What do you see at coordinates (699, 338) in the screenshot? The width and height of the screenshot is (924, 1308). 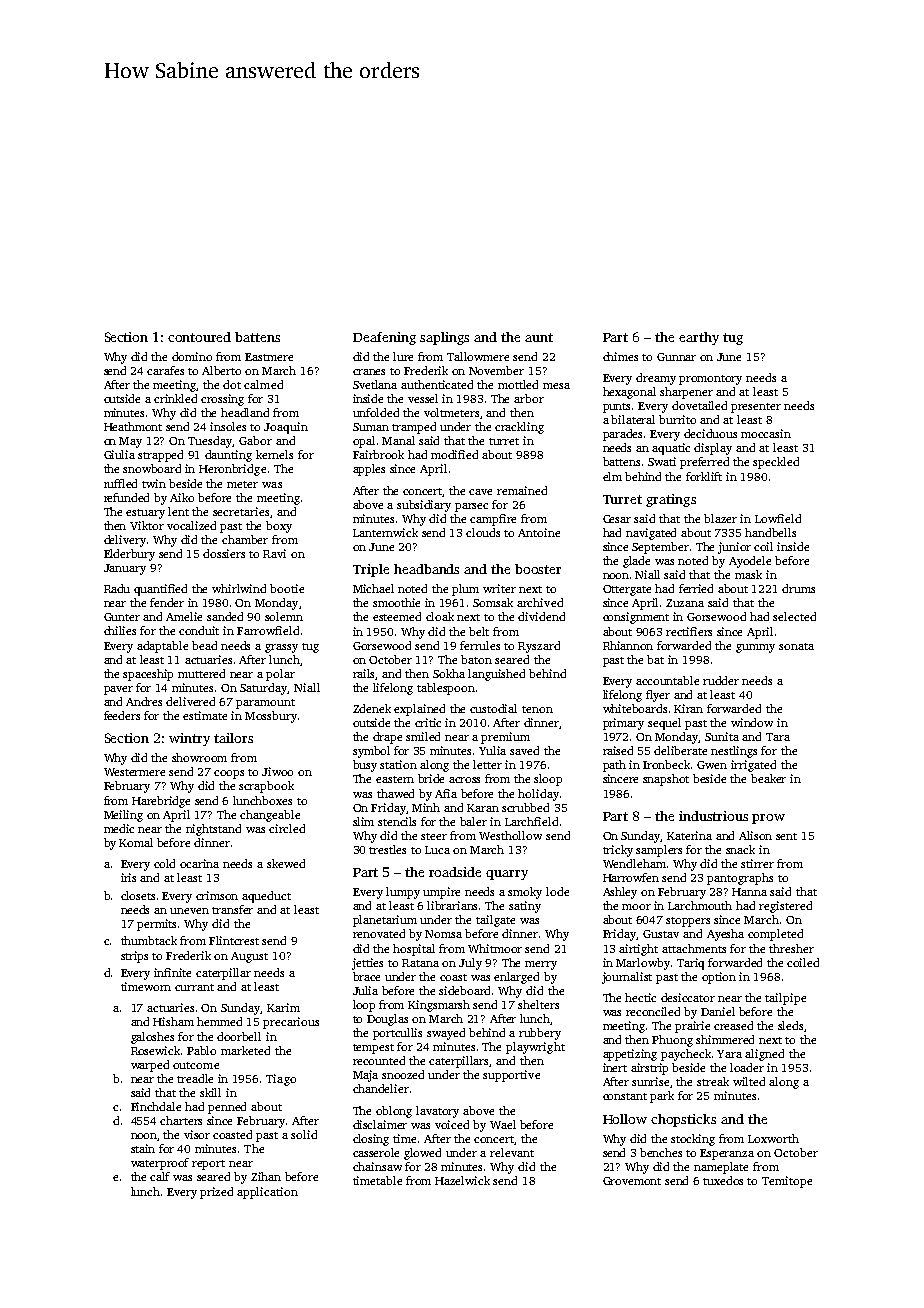 I see `earthy` at bounding box center [699, 338].
